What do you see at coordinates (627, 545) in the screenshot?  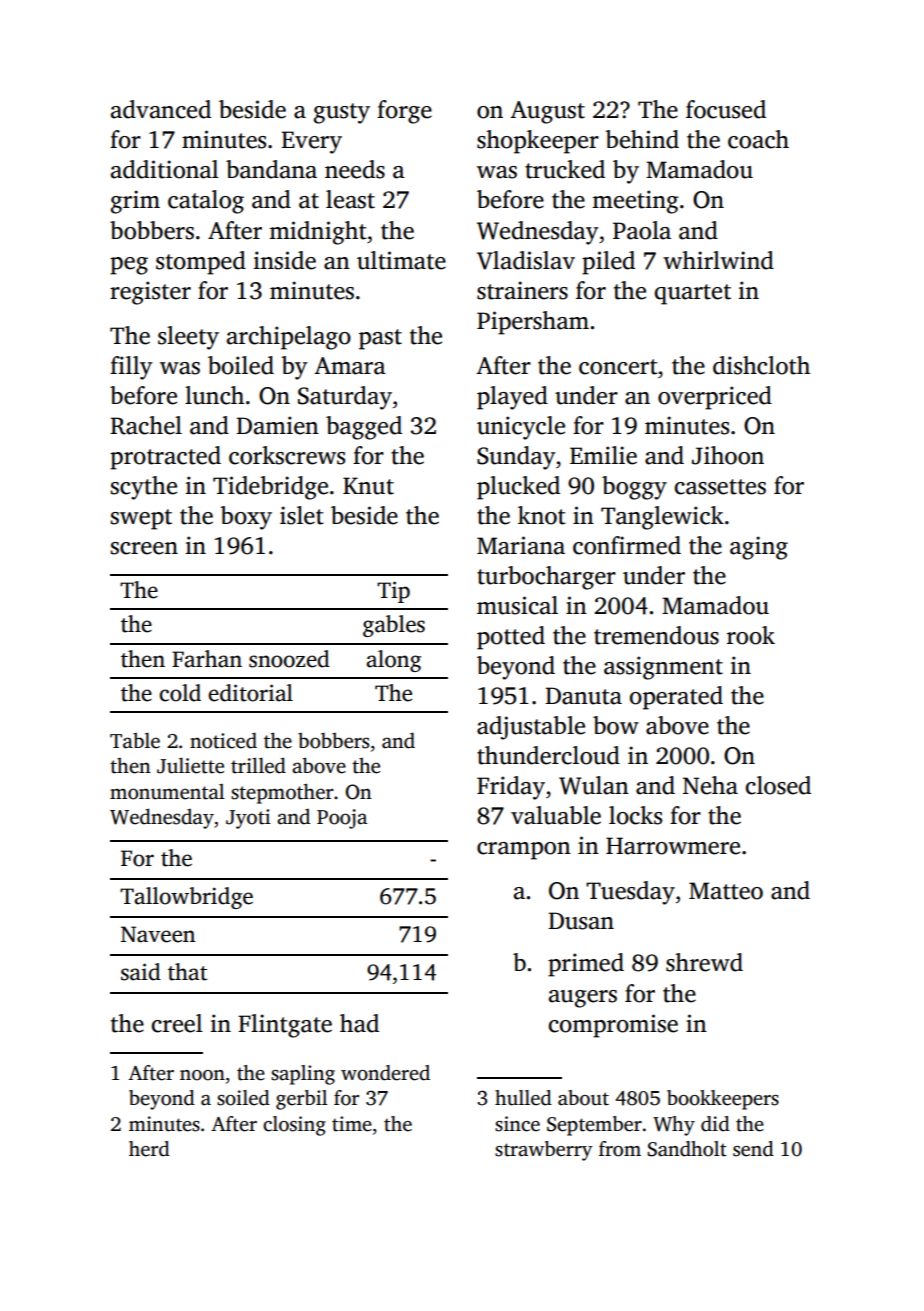 I see `confirmed` at bounding box center [627, 545].
